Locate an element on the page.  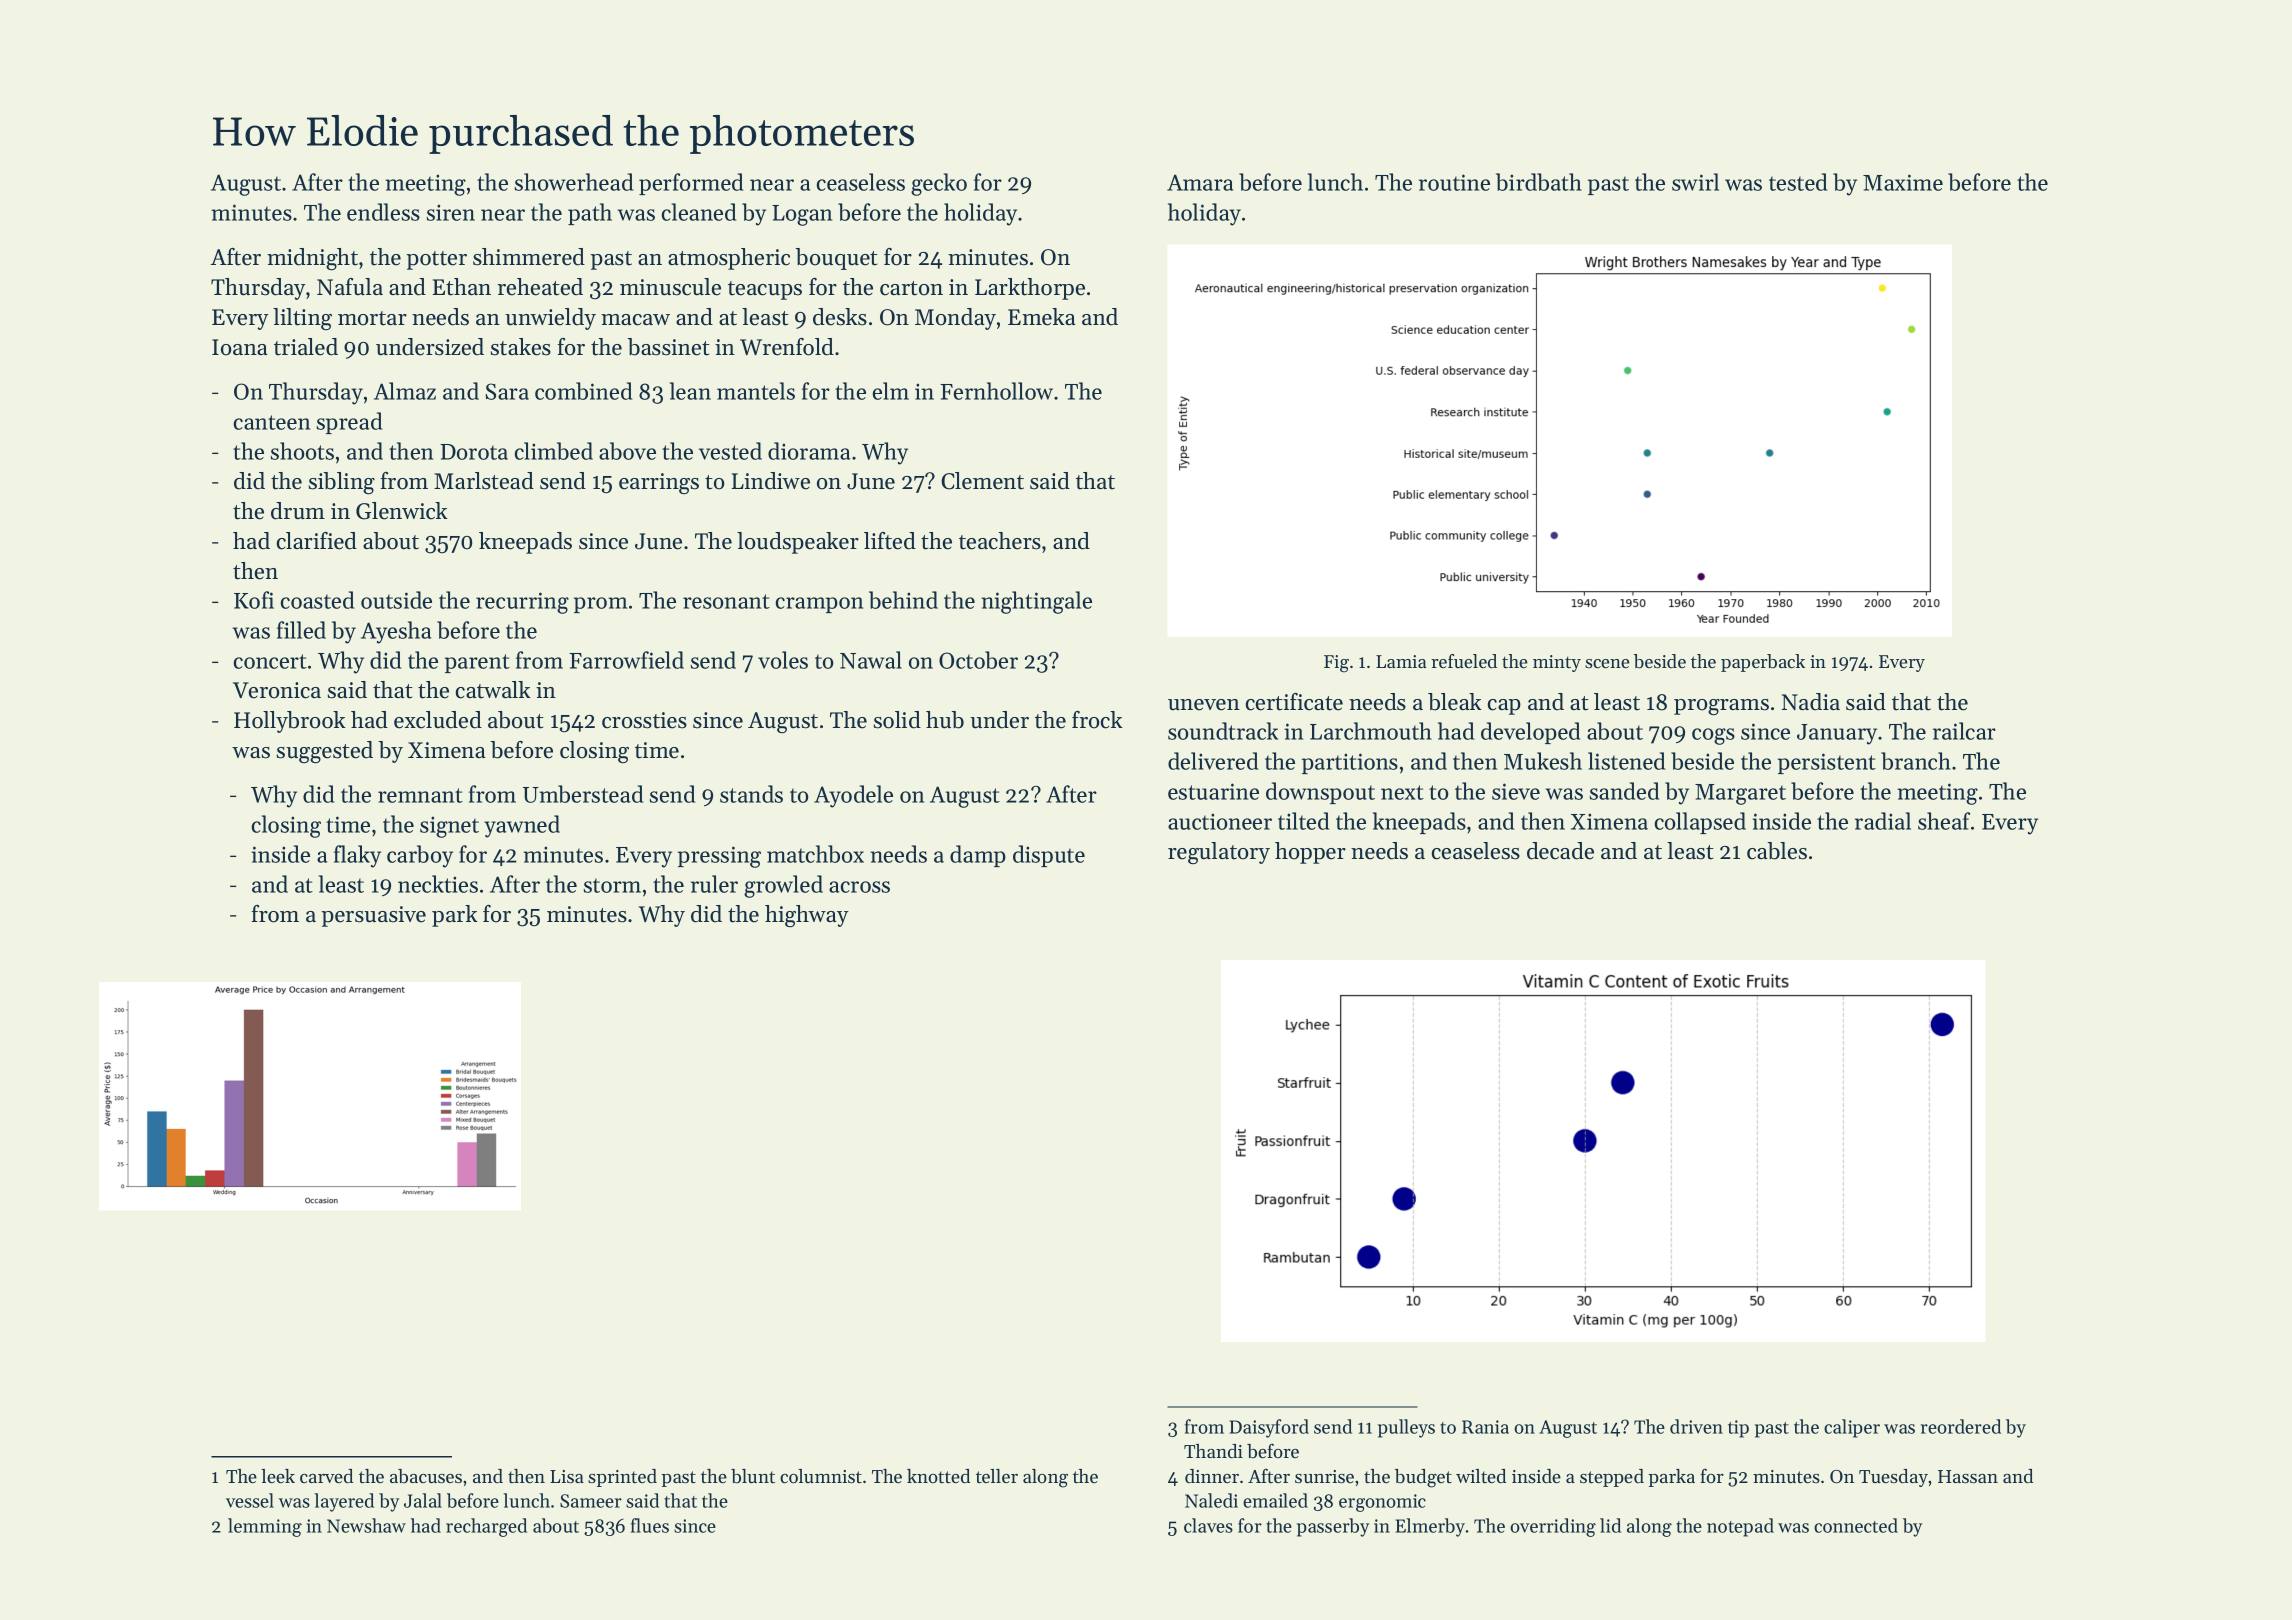
claves is located at coordinates (1208, 1525).
